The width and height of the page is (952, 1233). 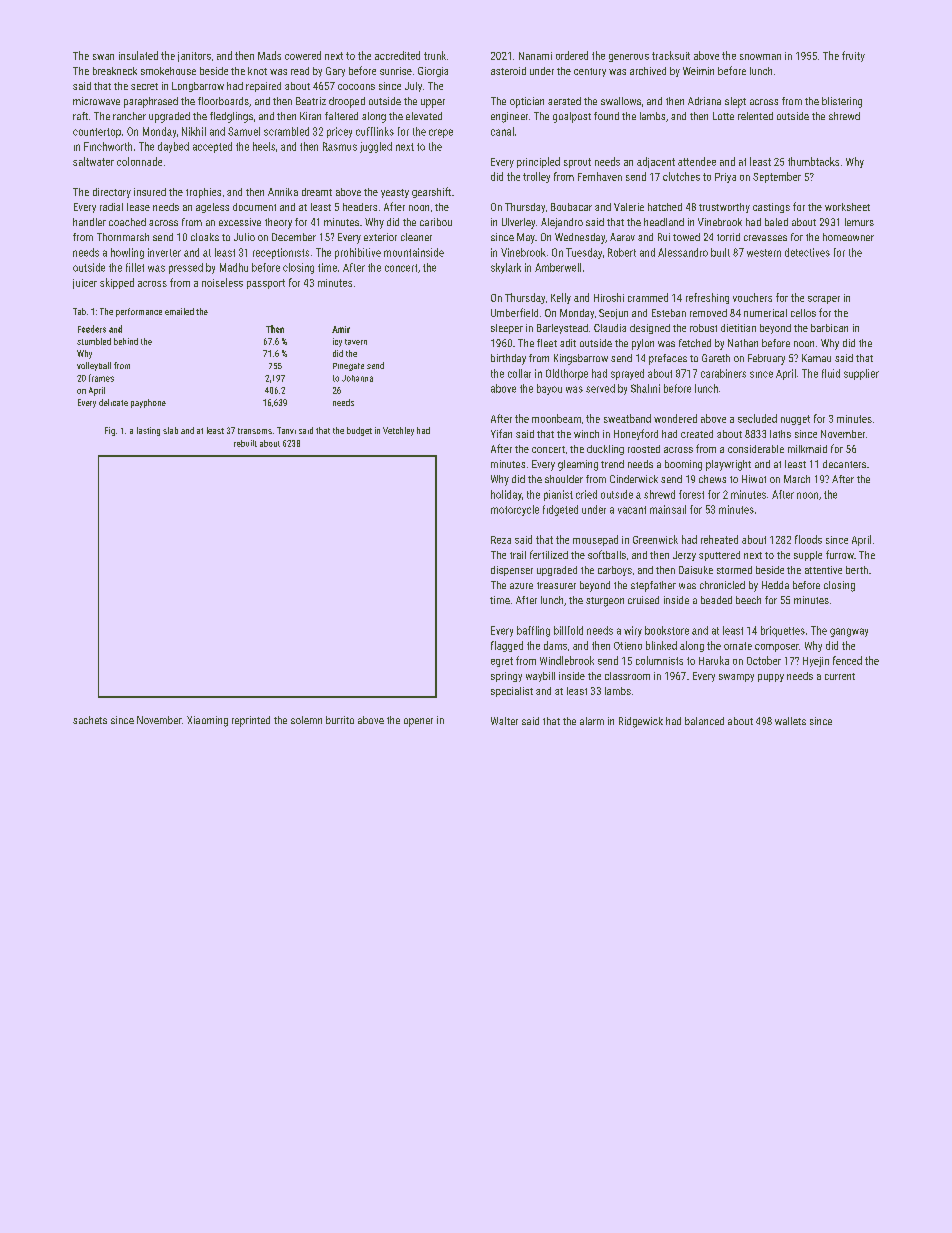 What do you see at coordinates (754, 479) in the page?
I see `Hiwot` at bounding box center [754, 479].
